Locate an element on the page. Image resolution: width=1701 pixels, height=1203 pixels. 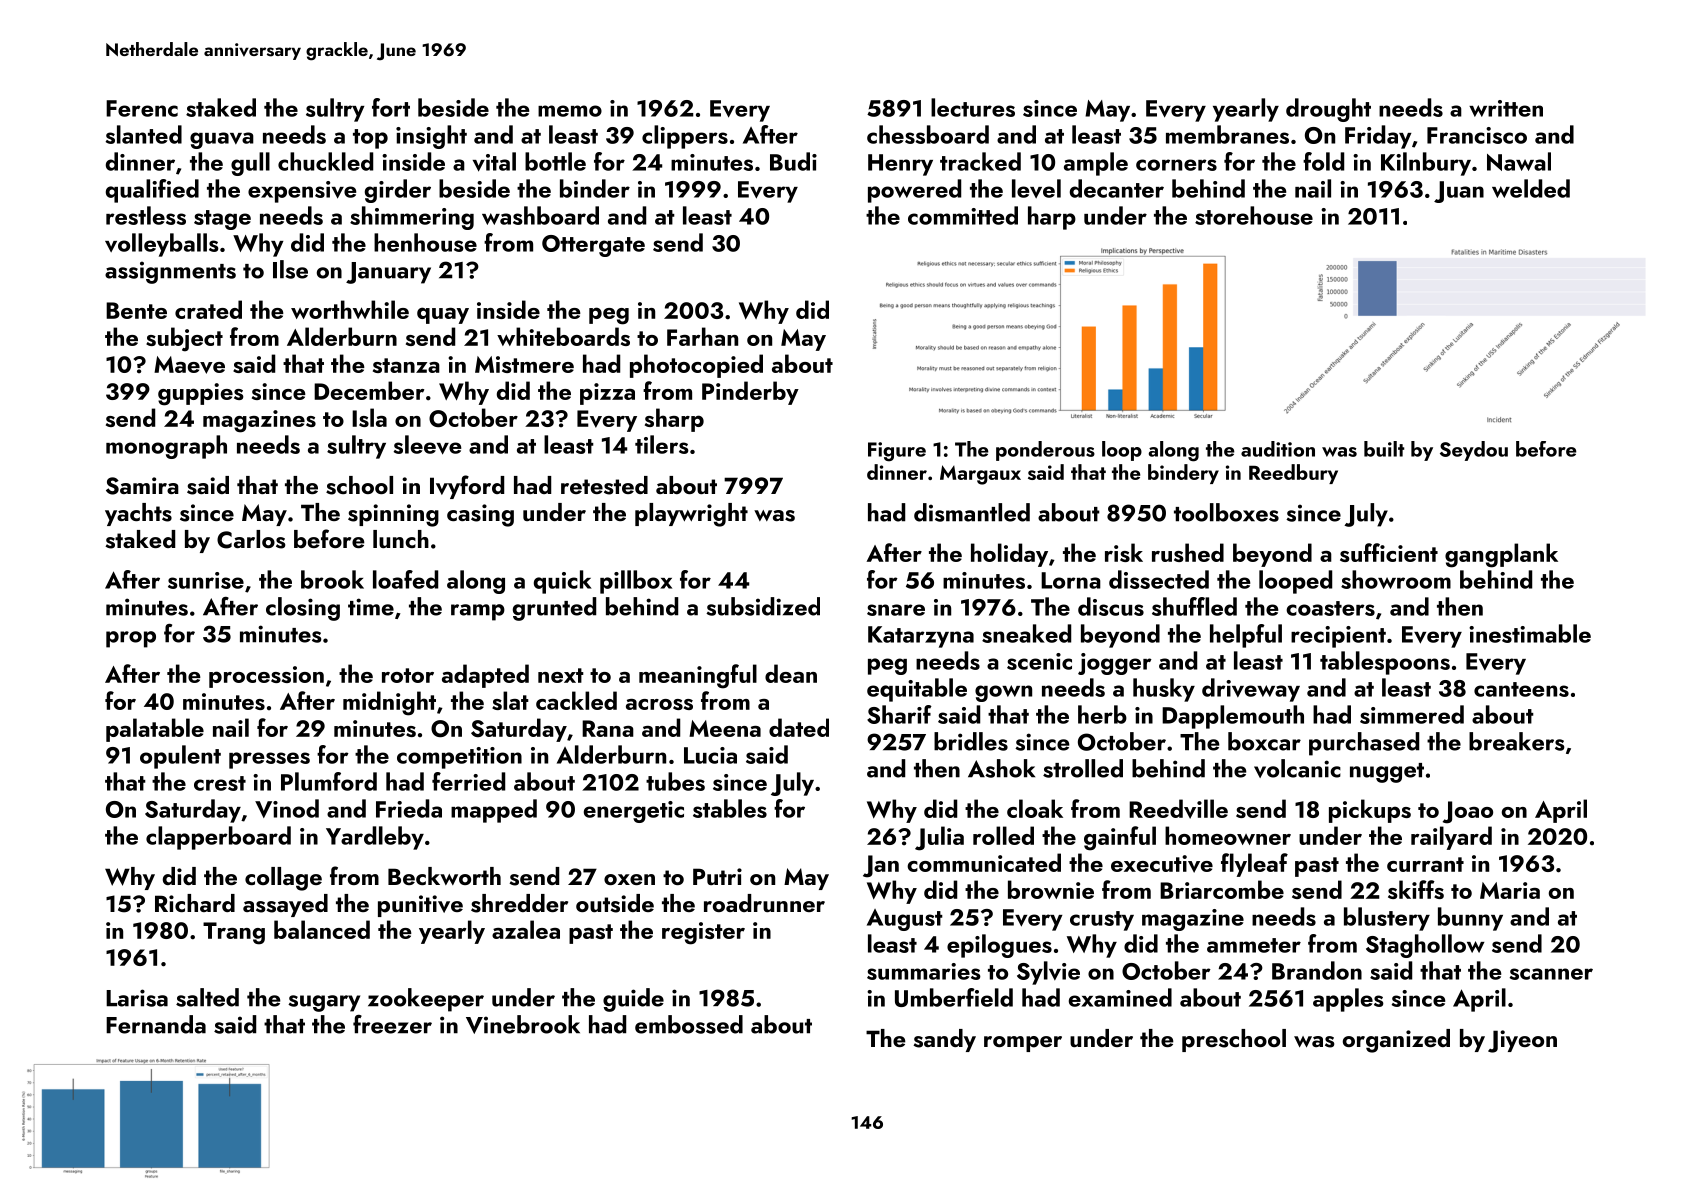
drought is located at coordinates (1328, 110).
